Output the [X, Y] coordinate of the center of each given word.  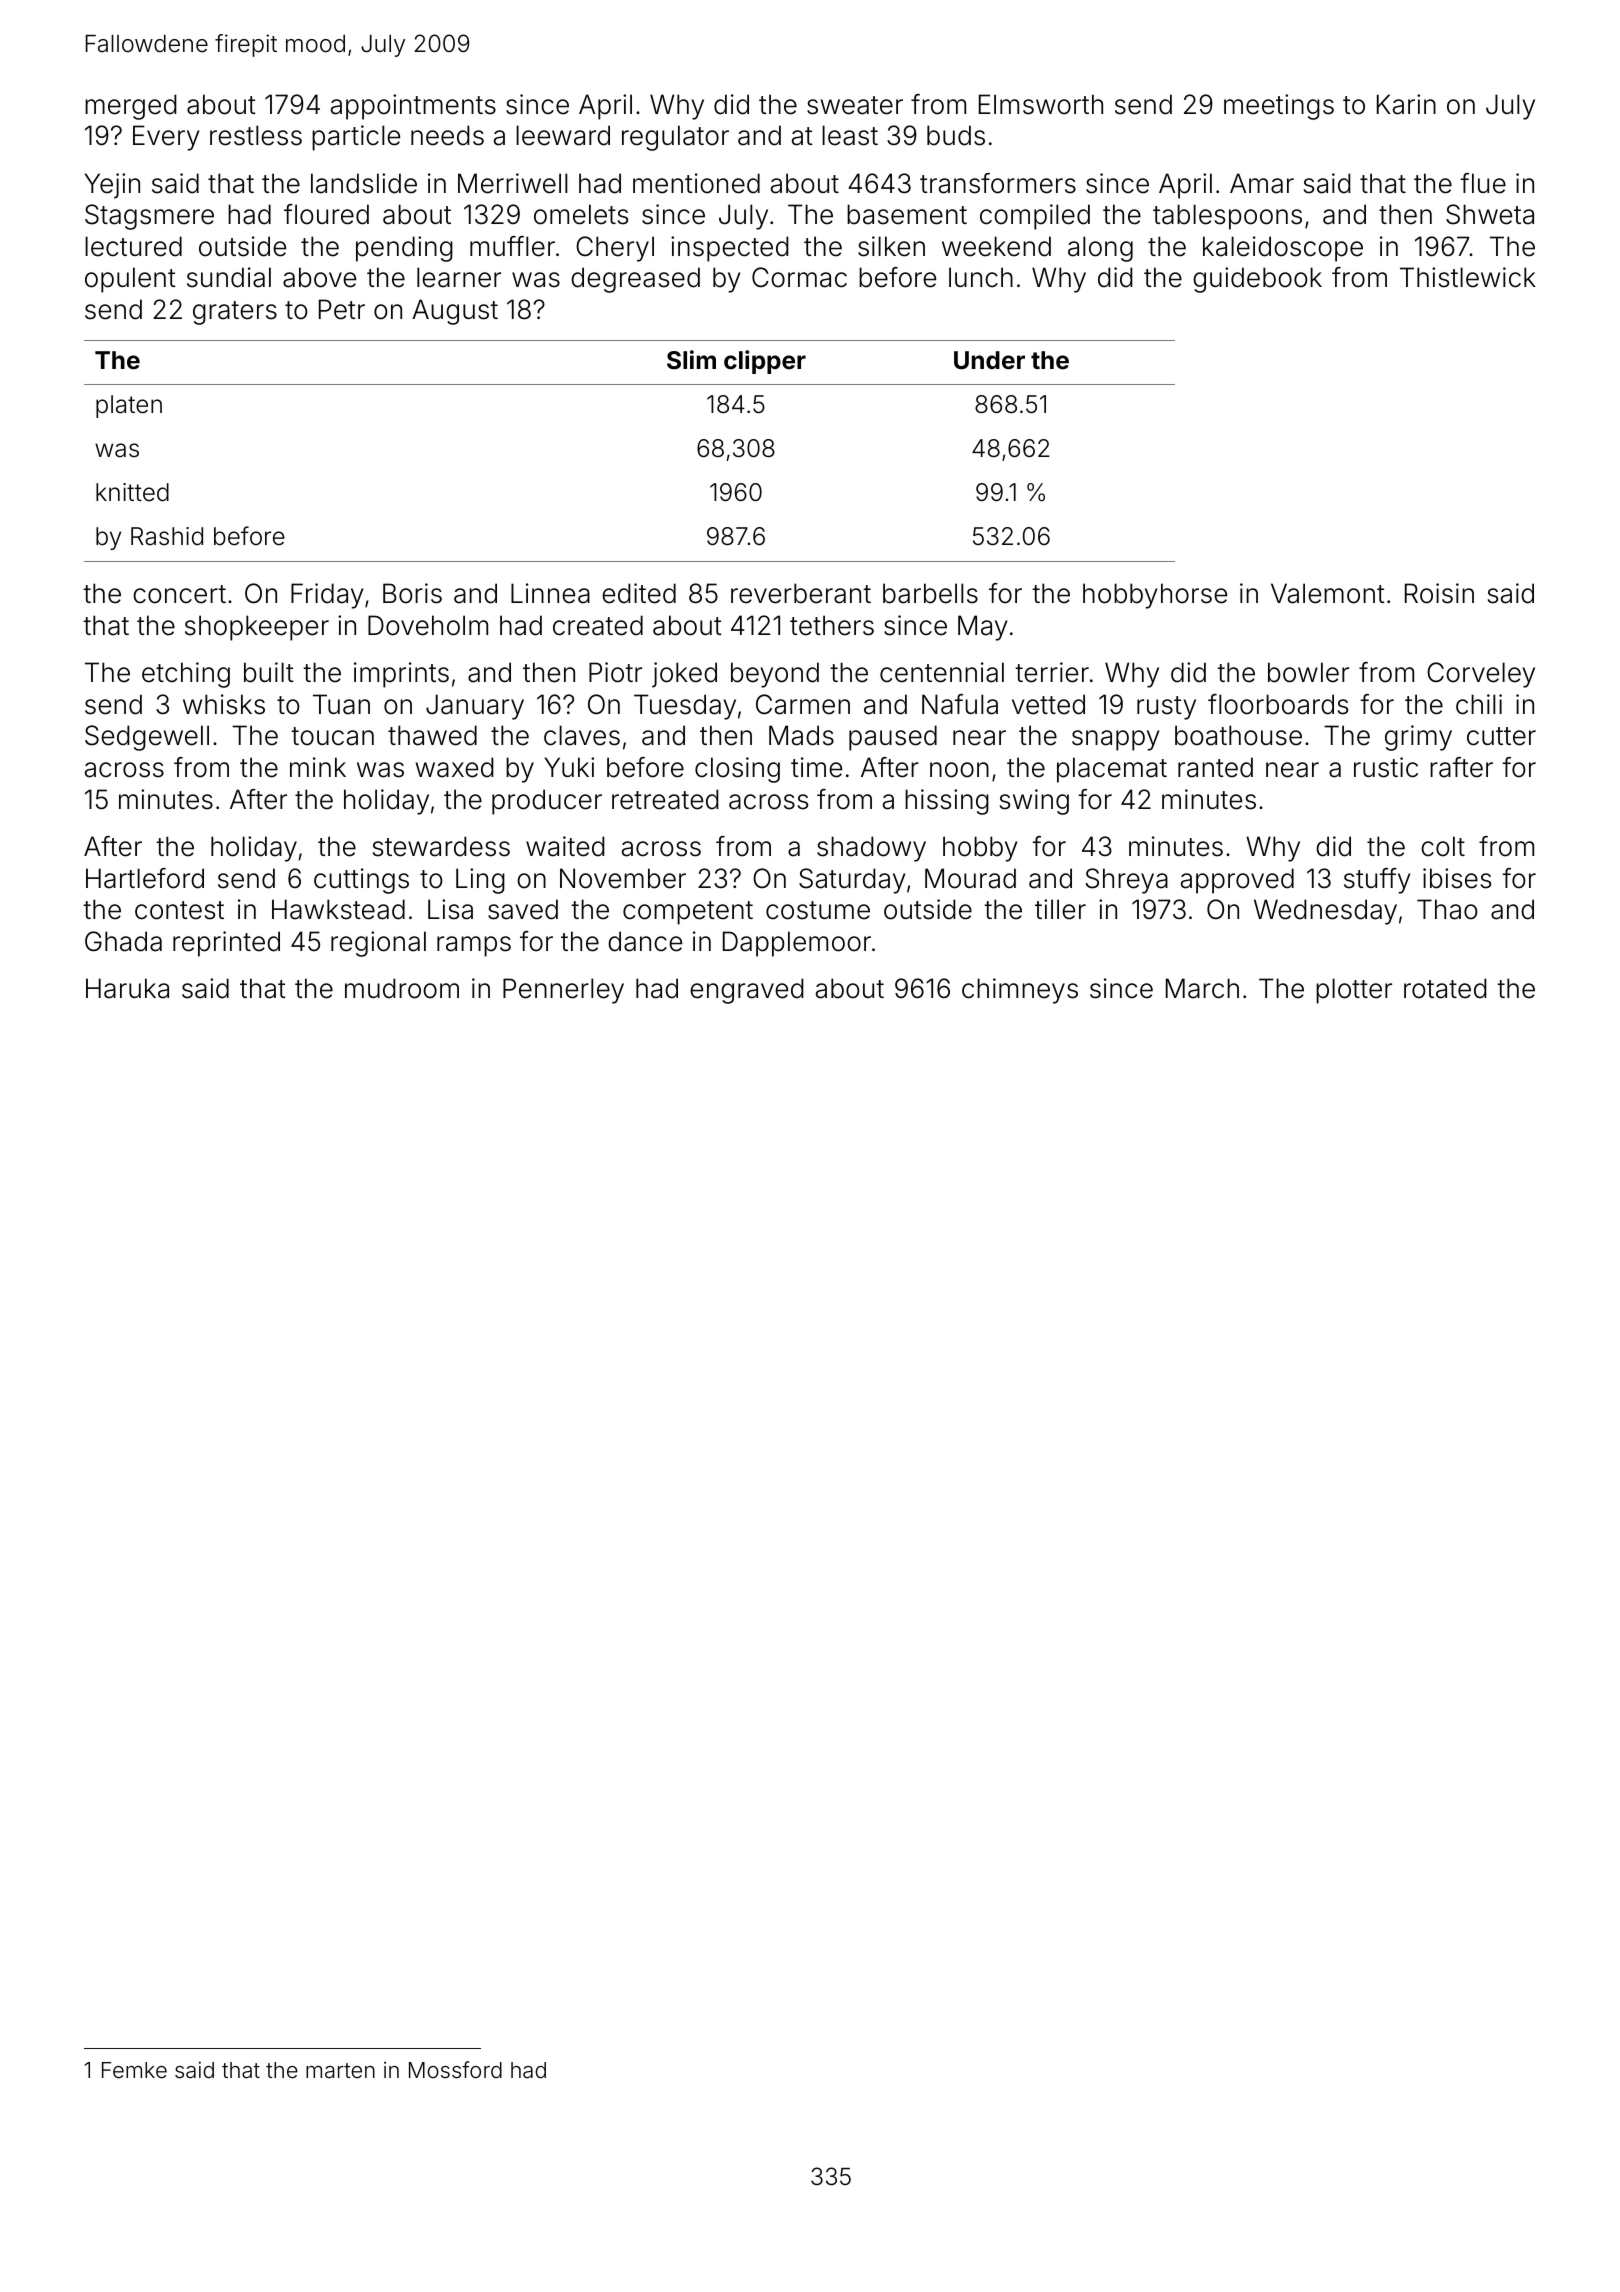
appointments [413, 107]
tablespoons [1227, 217]
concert [179, 594]
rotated [1445, 988]
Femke [134, 2070]
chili [1479, 704]
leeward [563, 135]
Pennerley [563, 991]
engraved [747, 991]
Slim [691, 360]
